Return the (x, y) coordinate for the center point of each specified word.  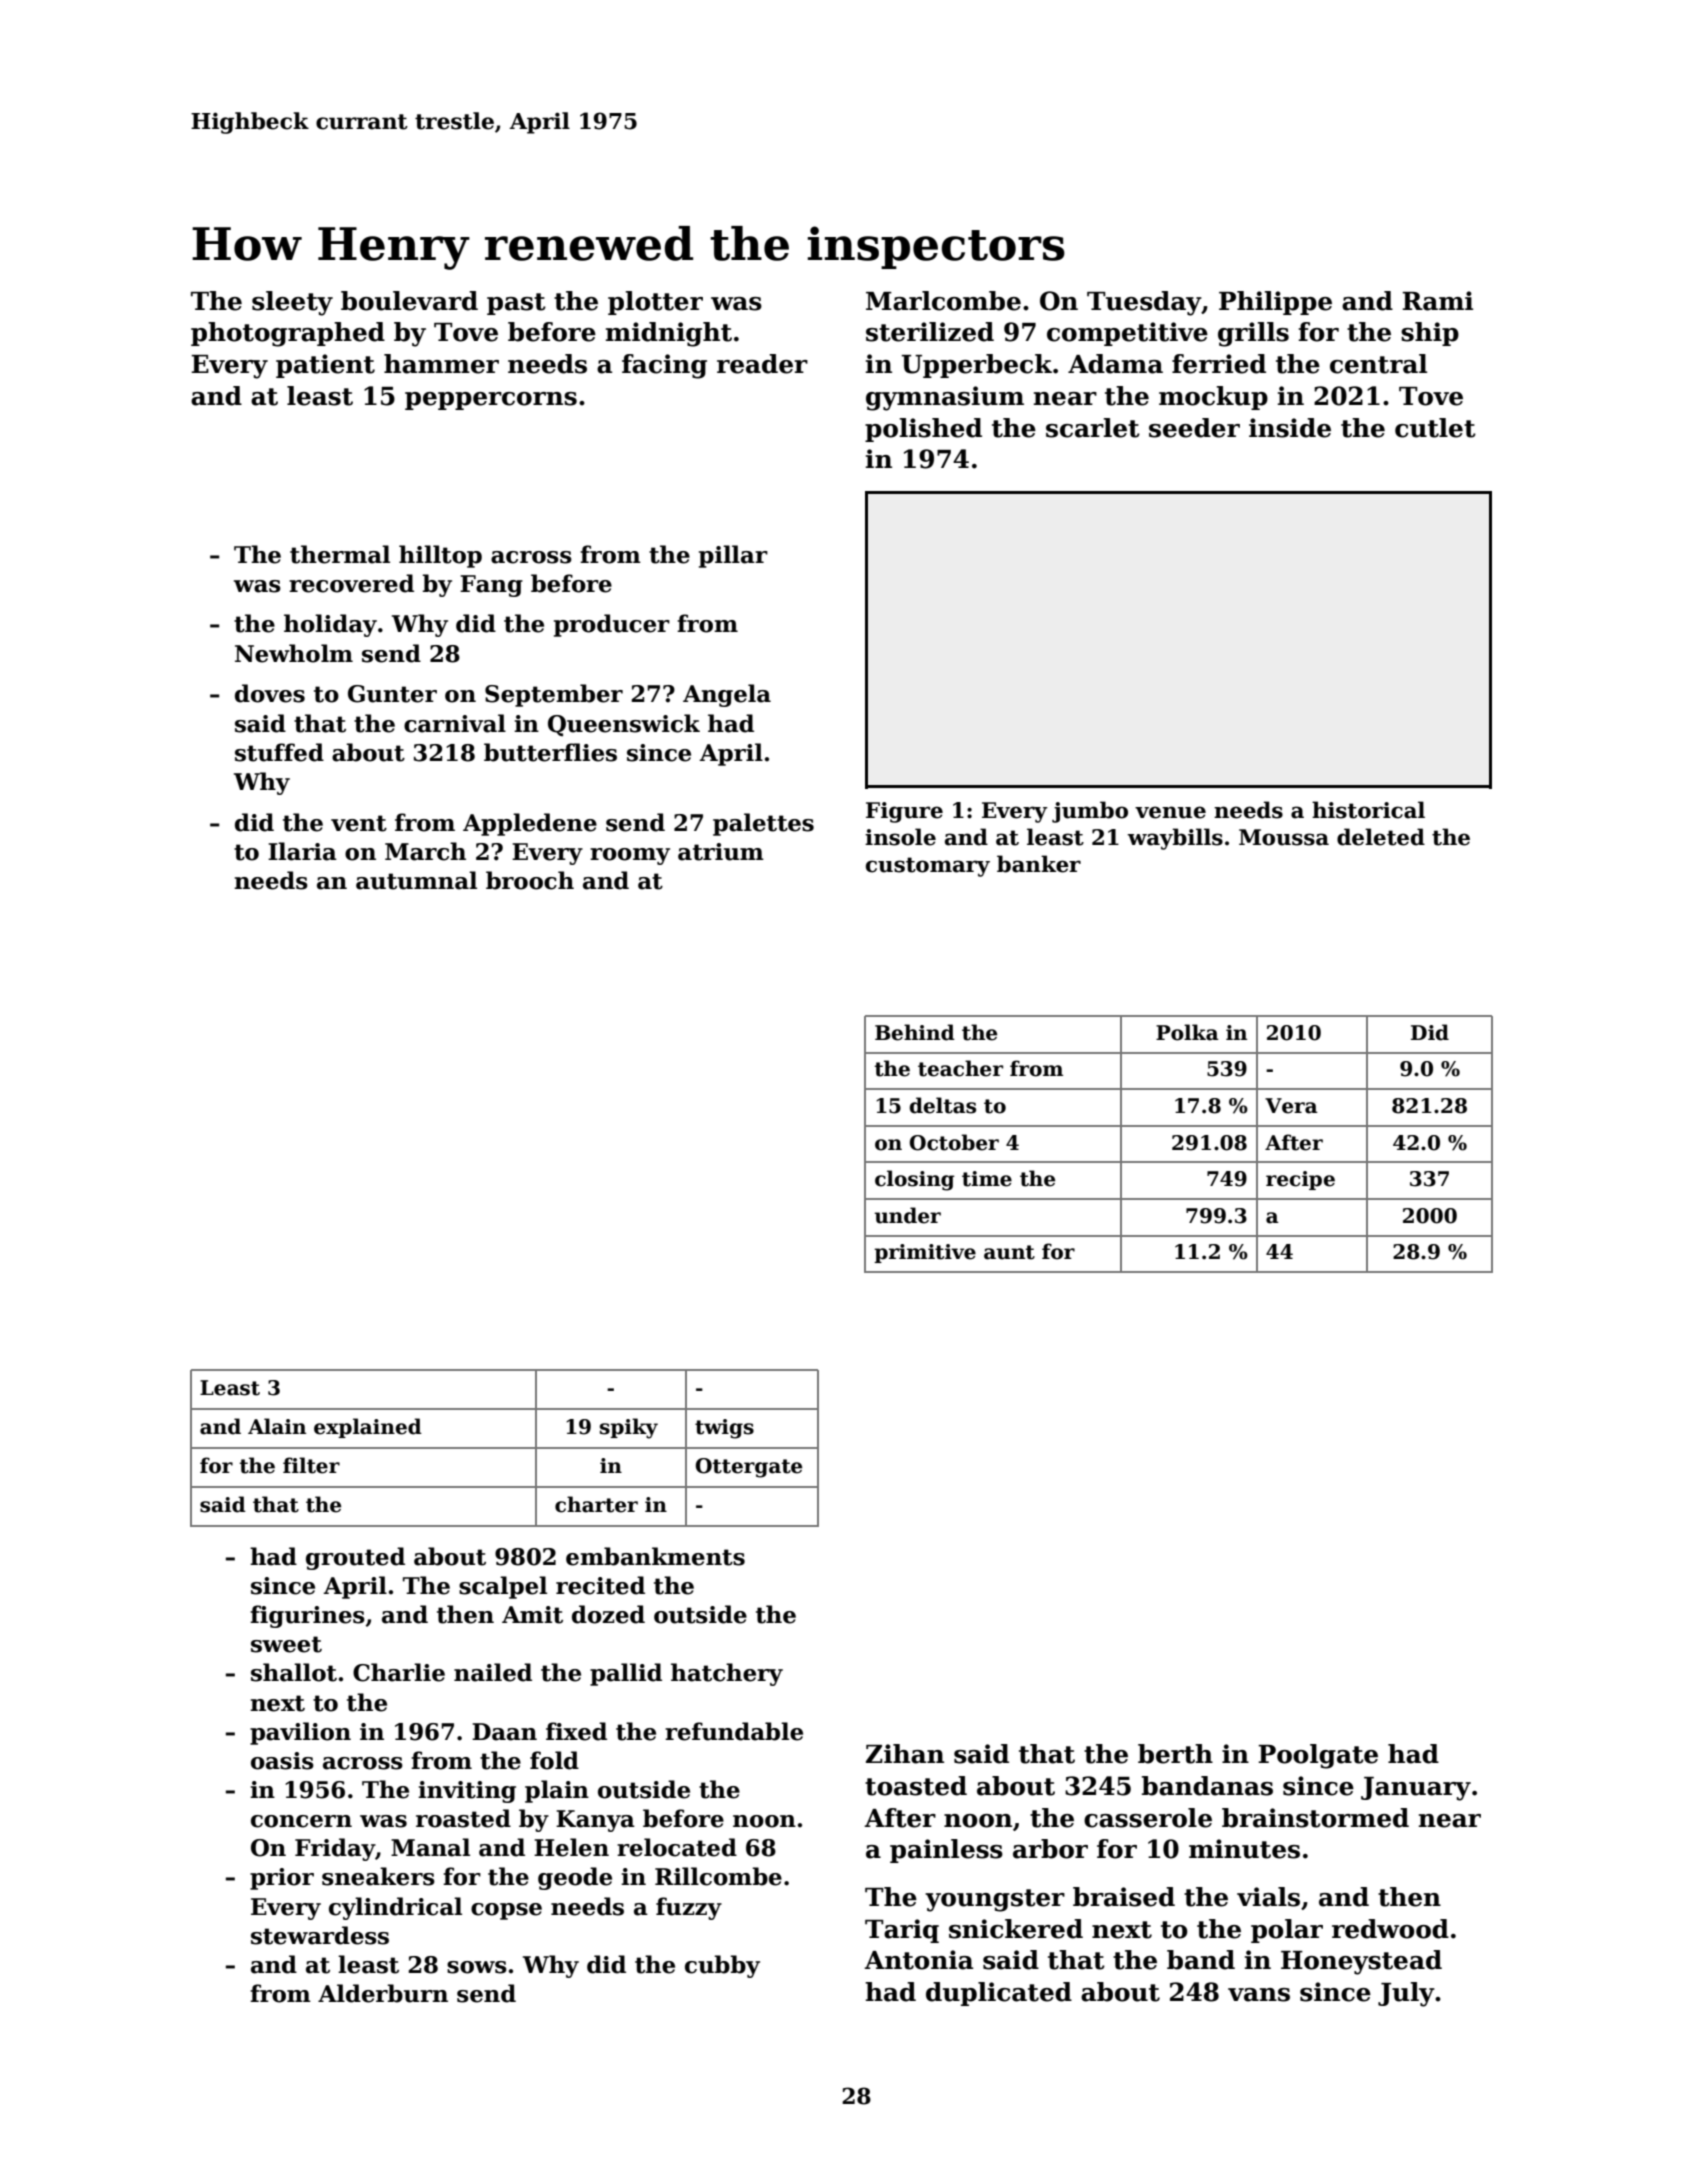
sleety (292, 303)
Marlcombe (943, 301)
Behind (915, 1032)
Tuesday (1144, 303)
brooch (530, 880)
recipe (1300, 1180)
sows (477, 1967)
